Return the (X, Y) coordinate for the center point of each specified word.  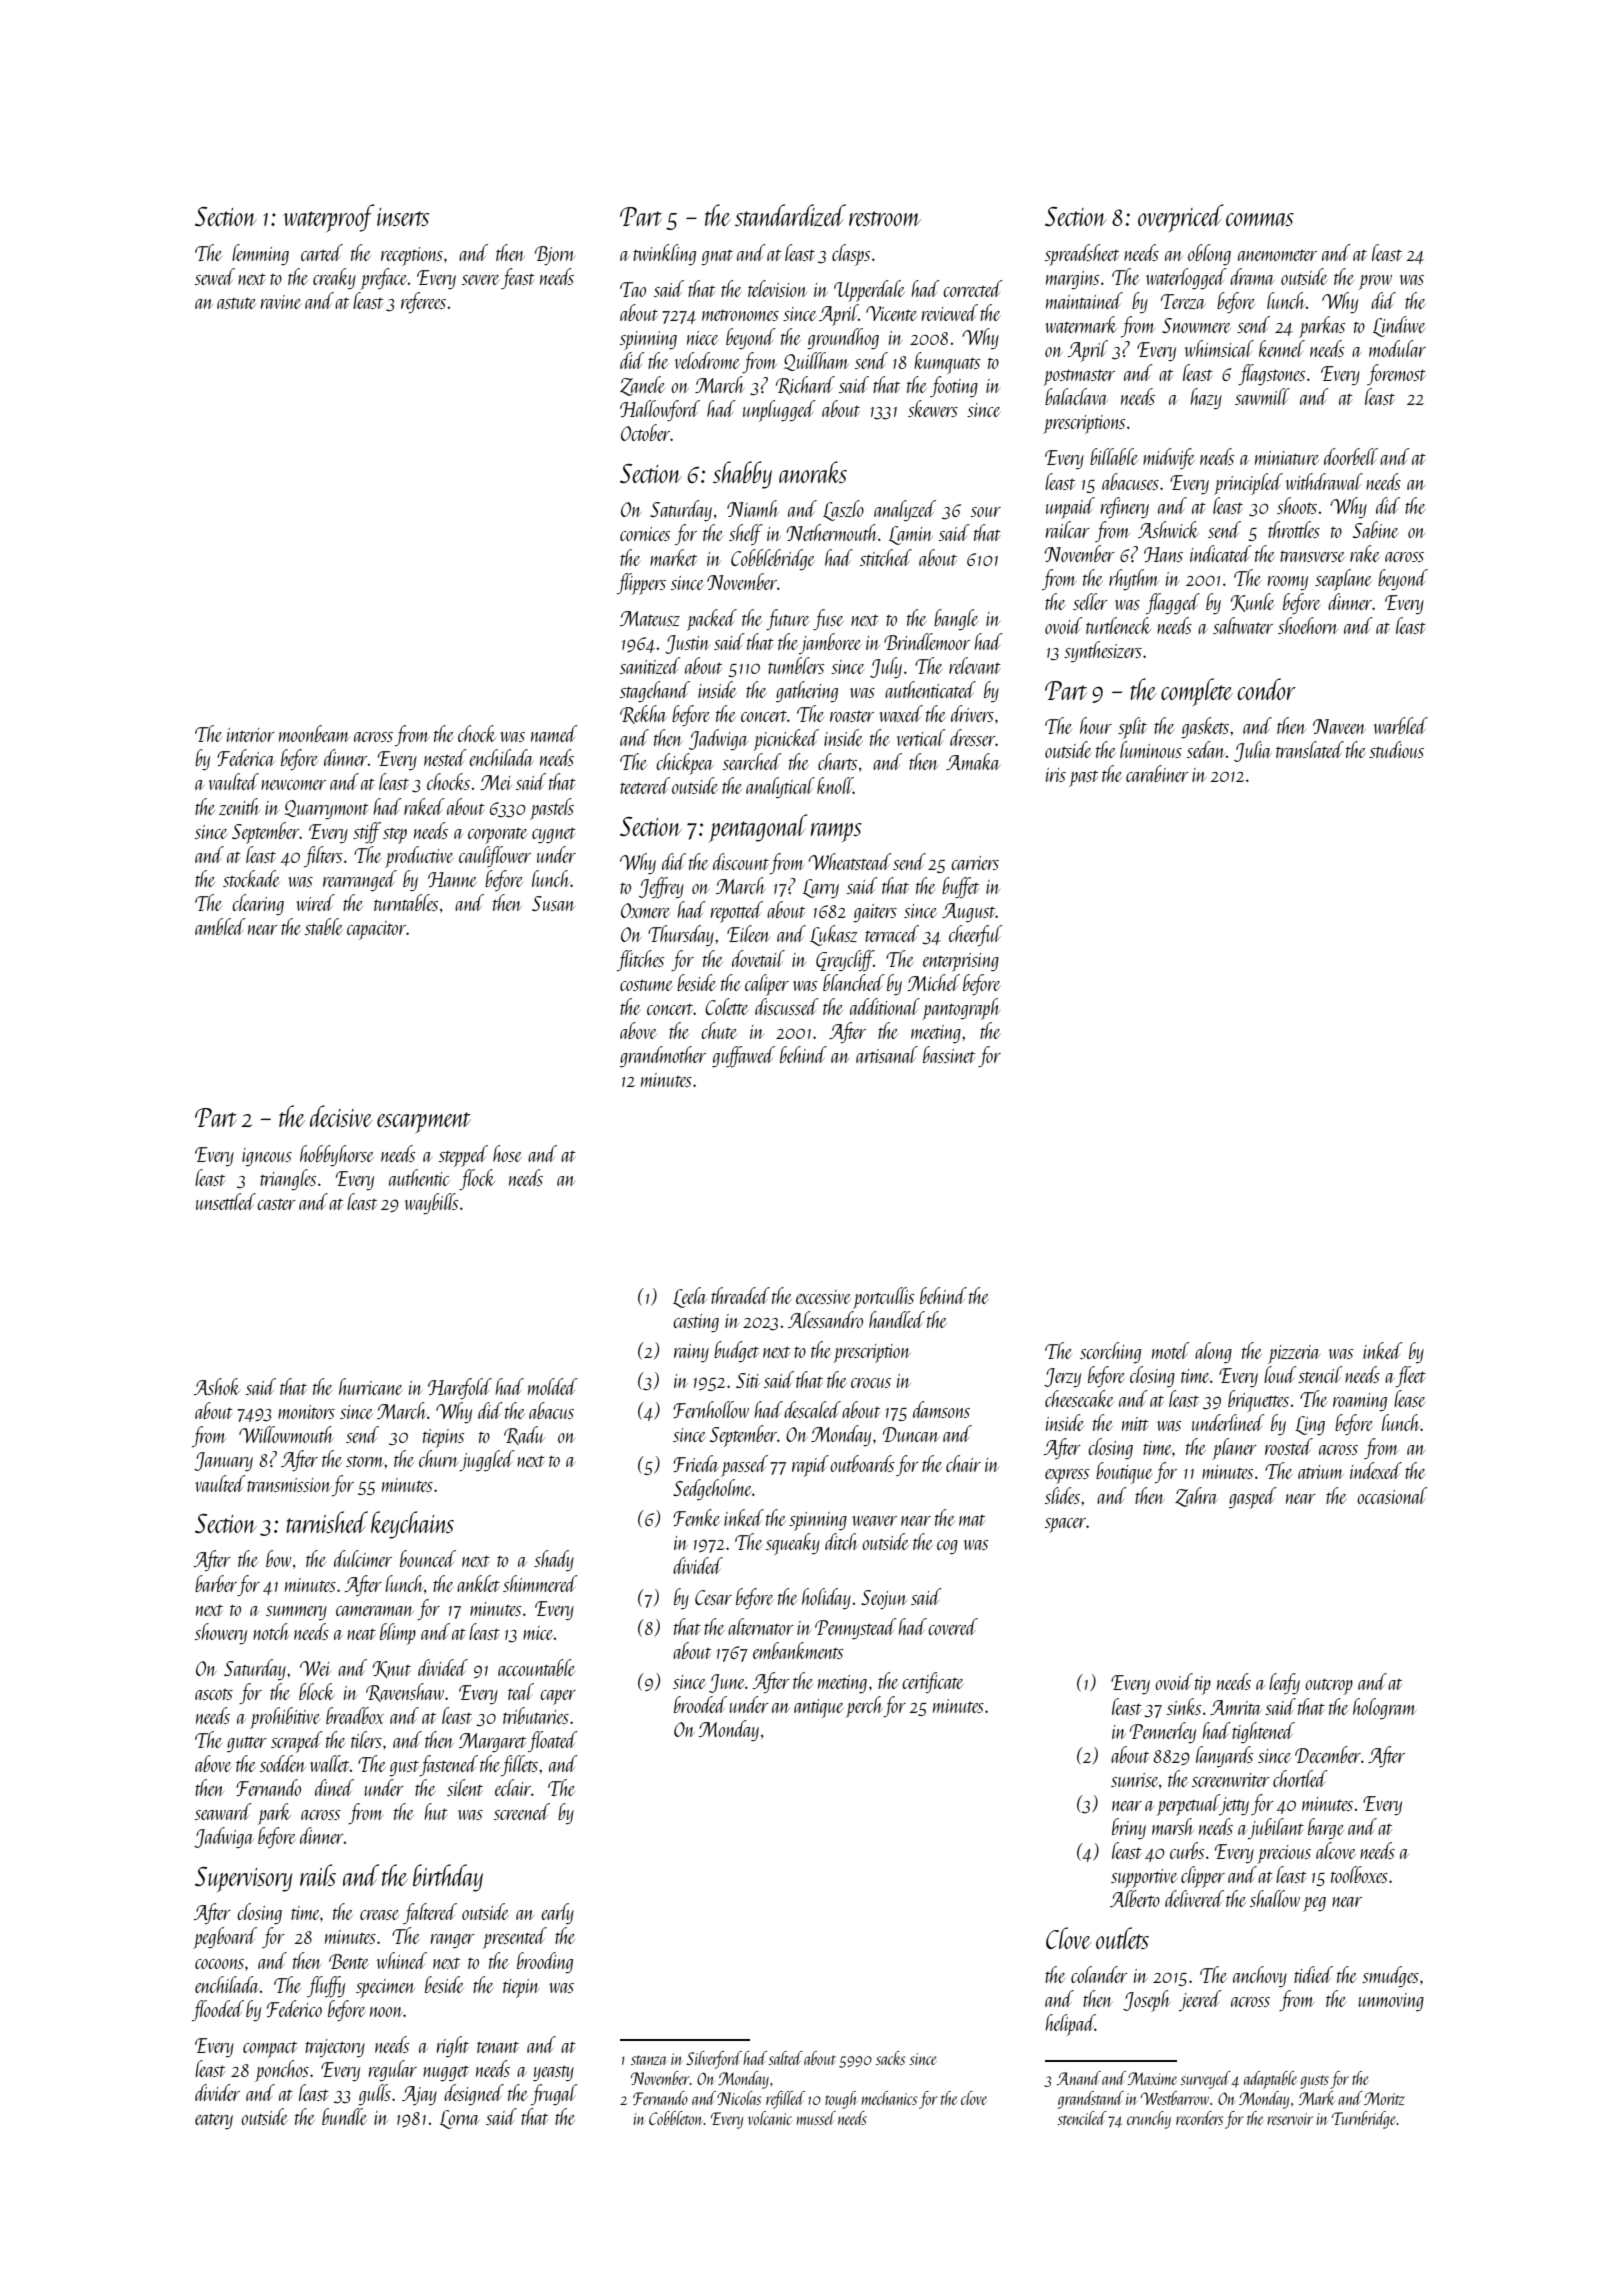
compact (270, 2049)
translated (1310, 749)
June (727, 1683)
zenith (239, 806)
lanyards (1224, 1756)
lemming (260, 254)
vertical (921, 737)
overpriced (1181, 218)
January (223, 1461)
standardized (790, 215)
